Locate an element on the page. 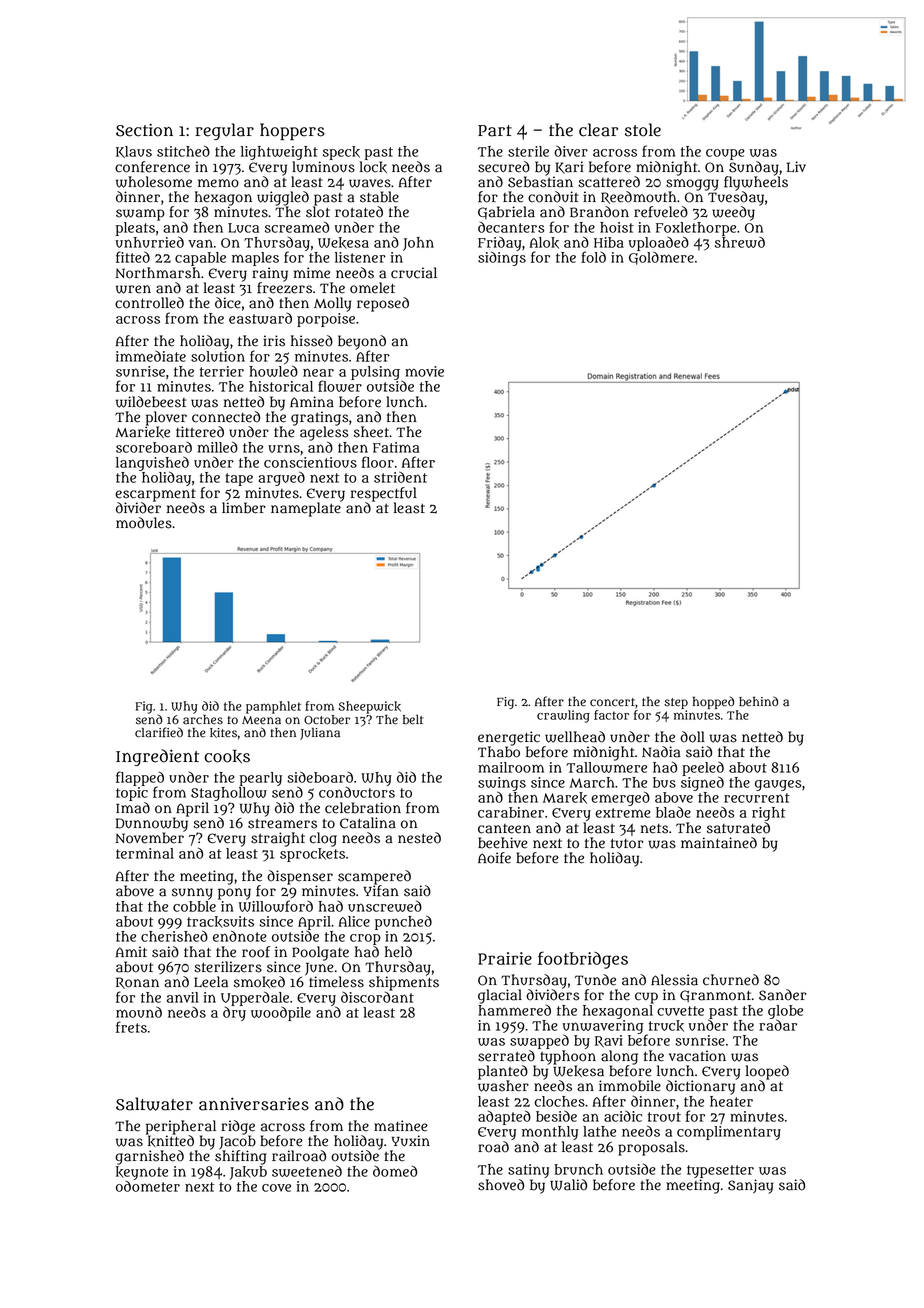  Goldmere is located at coordinates (661, 258).
